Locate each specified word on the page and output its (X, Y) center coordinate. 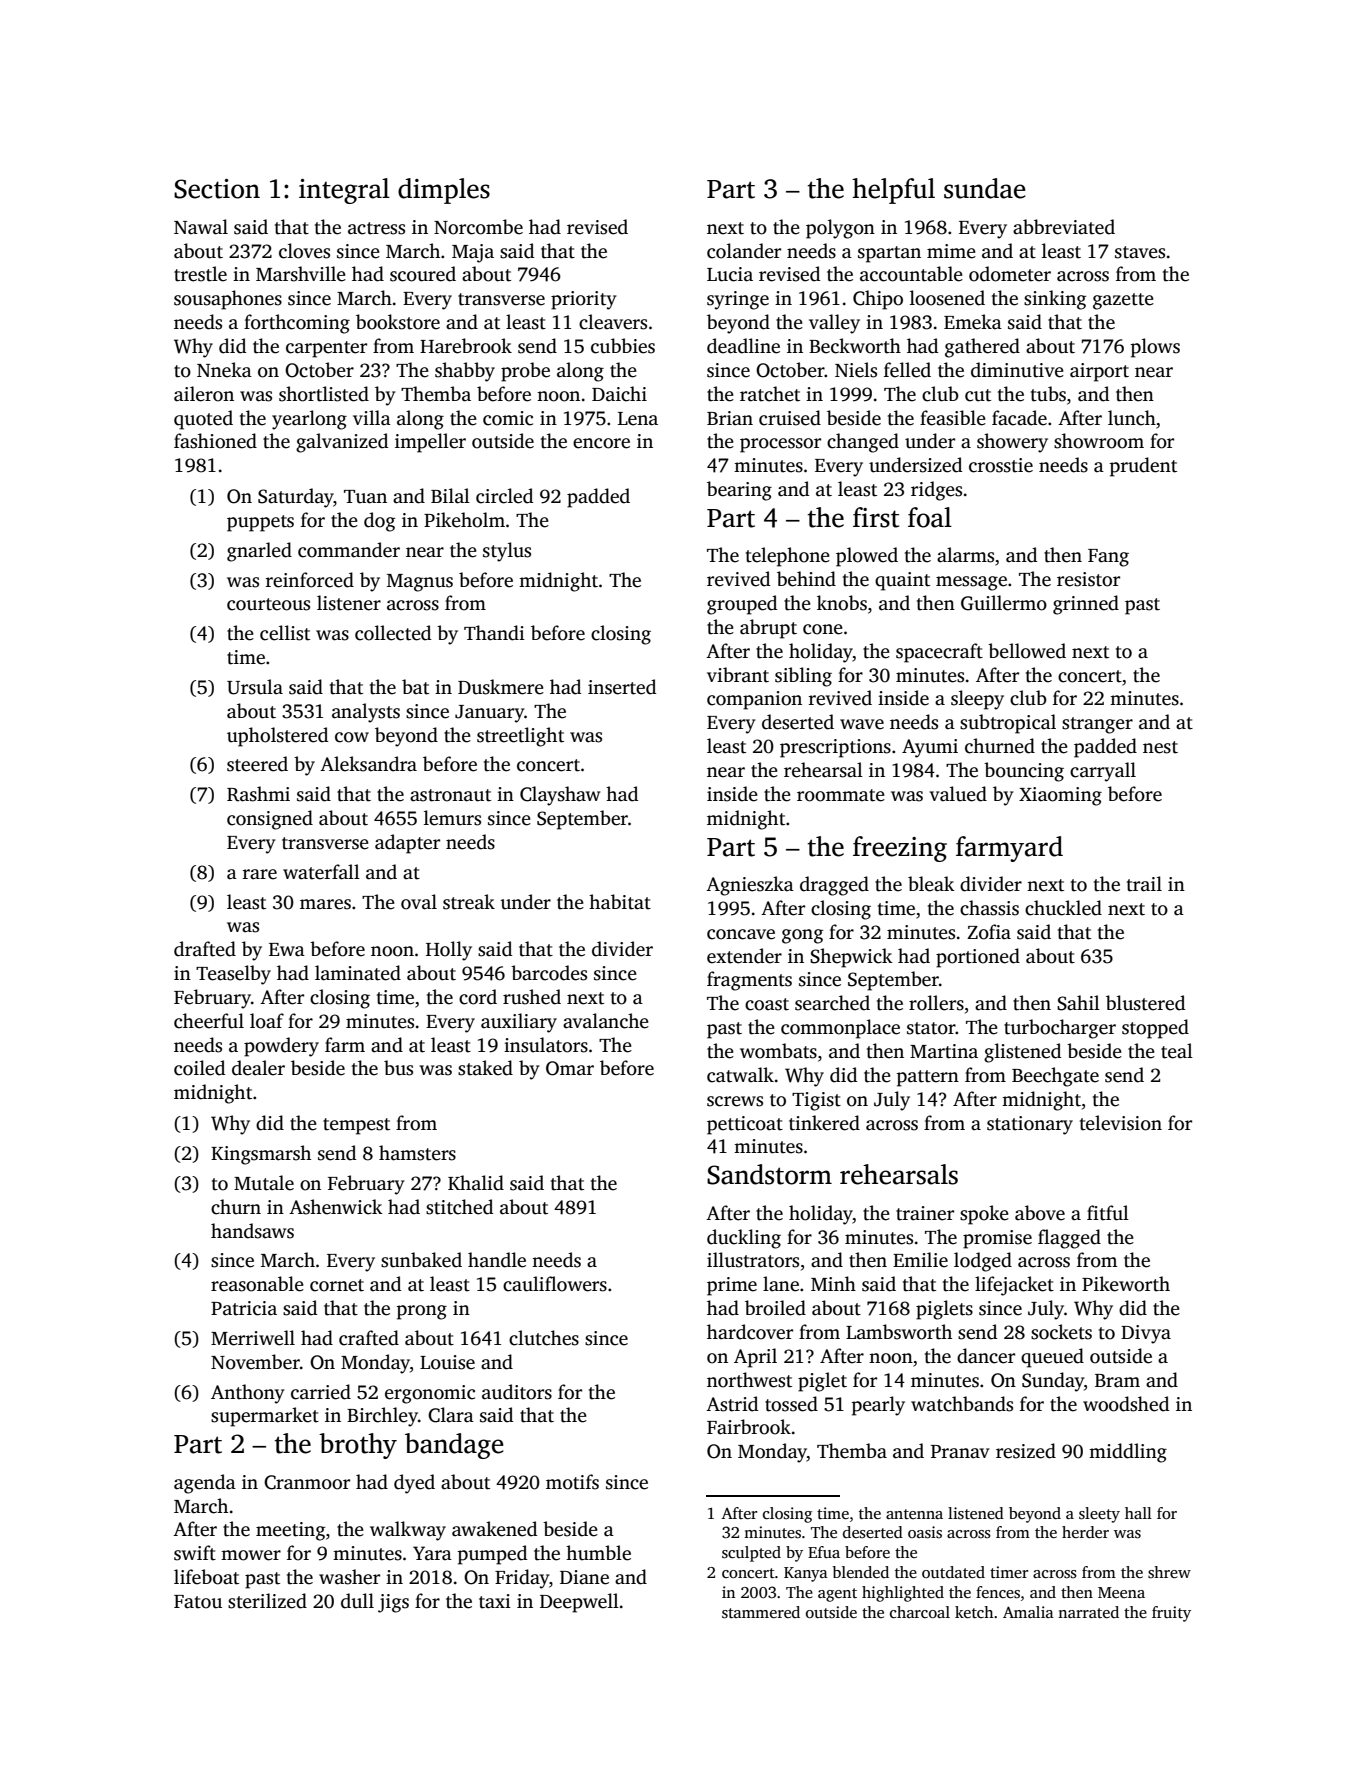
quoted (203, 420)
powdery (281, 1047)
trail (1144, 884)
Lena (638, 419)
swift (195, 1553)
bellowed (1027, 651)
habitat (620, 902)
